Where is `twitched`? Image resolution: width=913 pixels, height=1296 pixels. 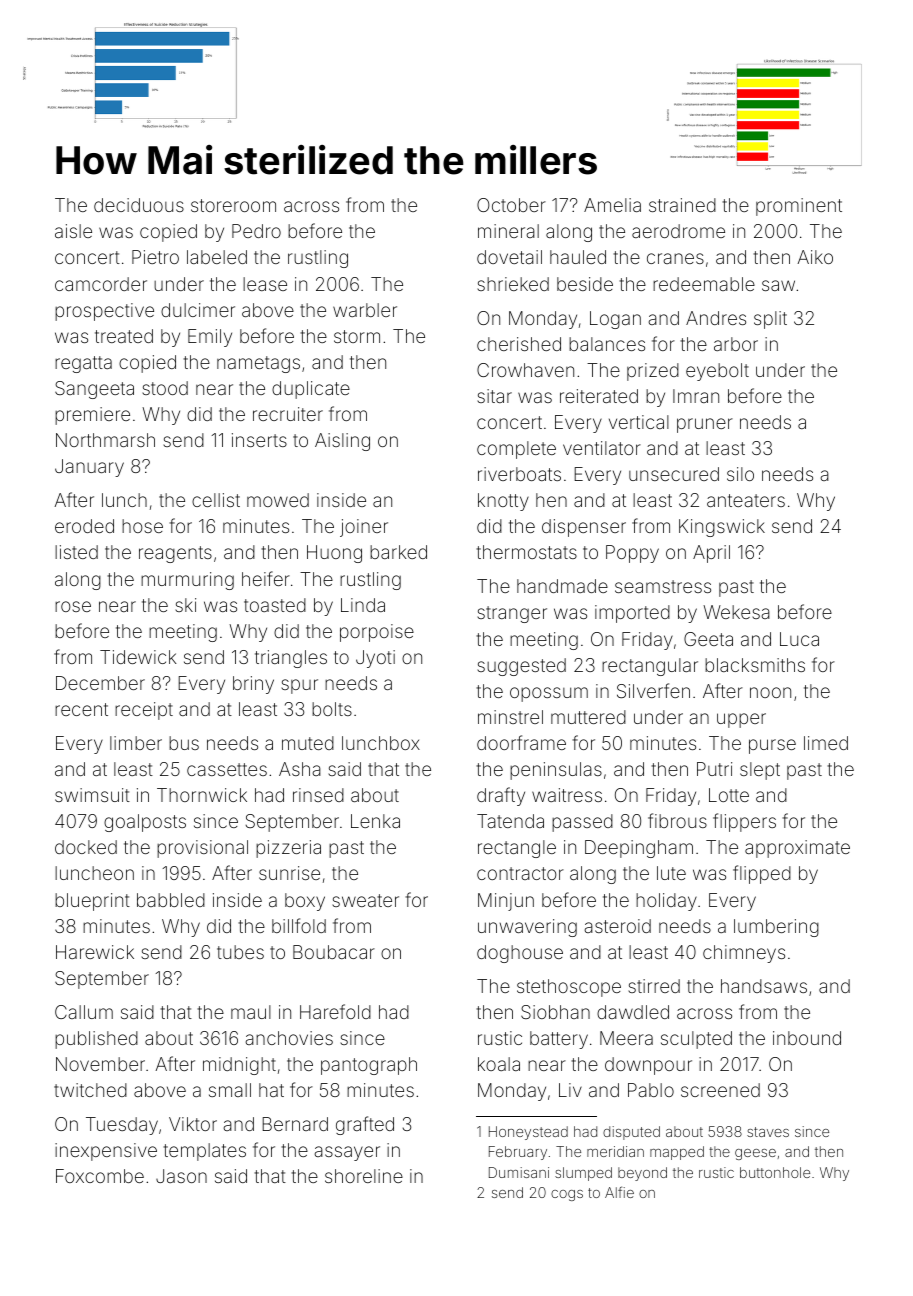 twitched is located at coordinates (90, 1090).
